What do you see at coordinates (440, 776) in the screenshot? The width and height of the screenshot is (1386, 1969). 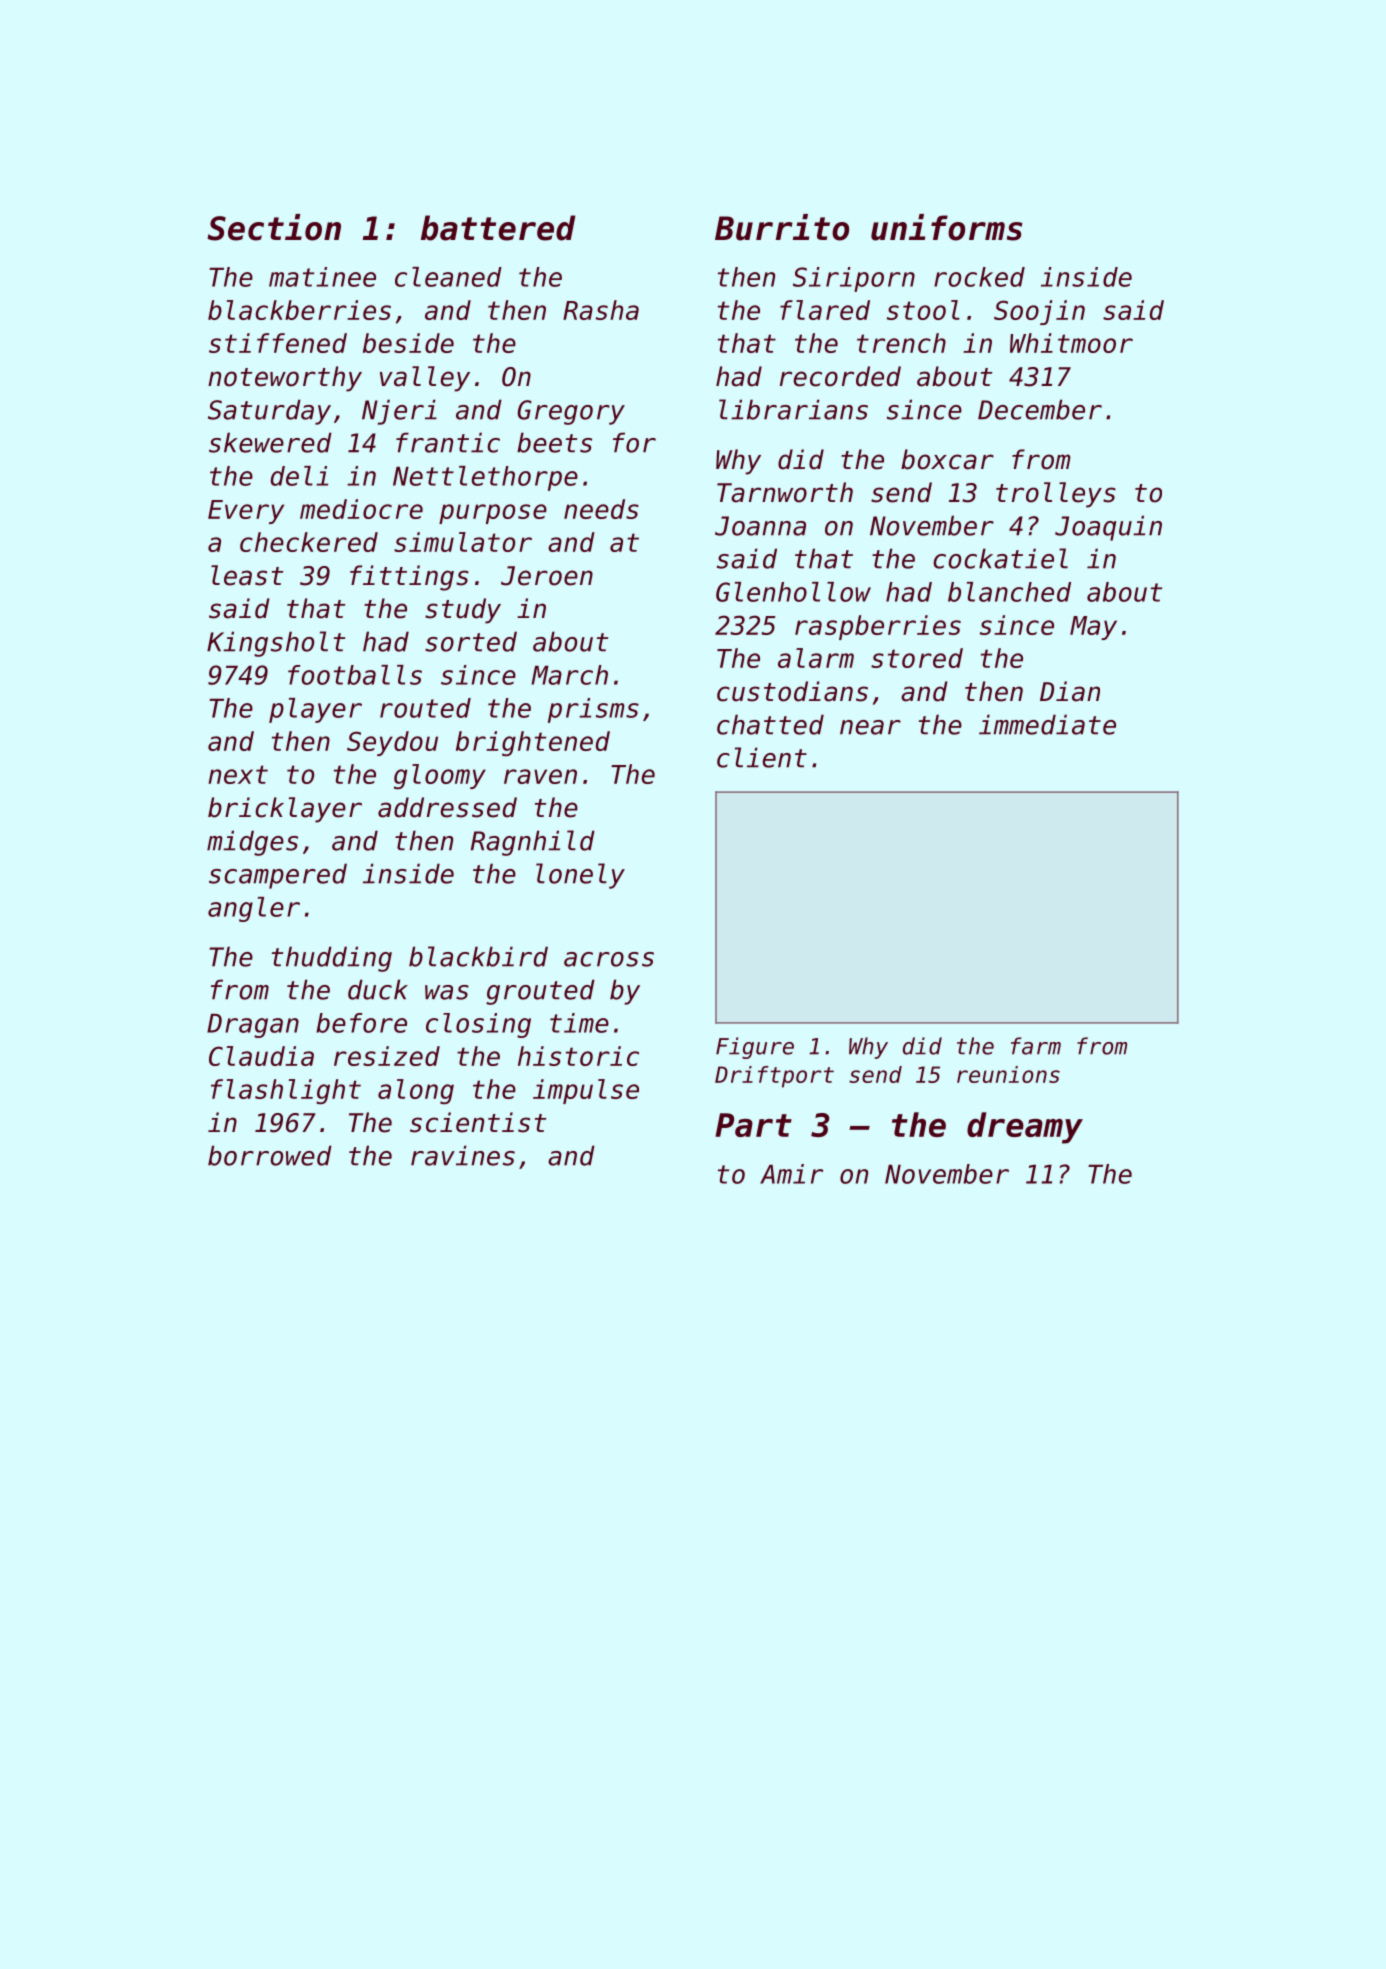 I see `gloomy` at bounding box center [440, 776].
